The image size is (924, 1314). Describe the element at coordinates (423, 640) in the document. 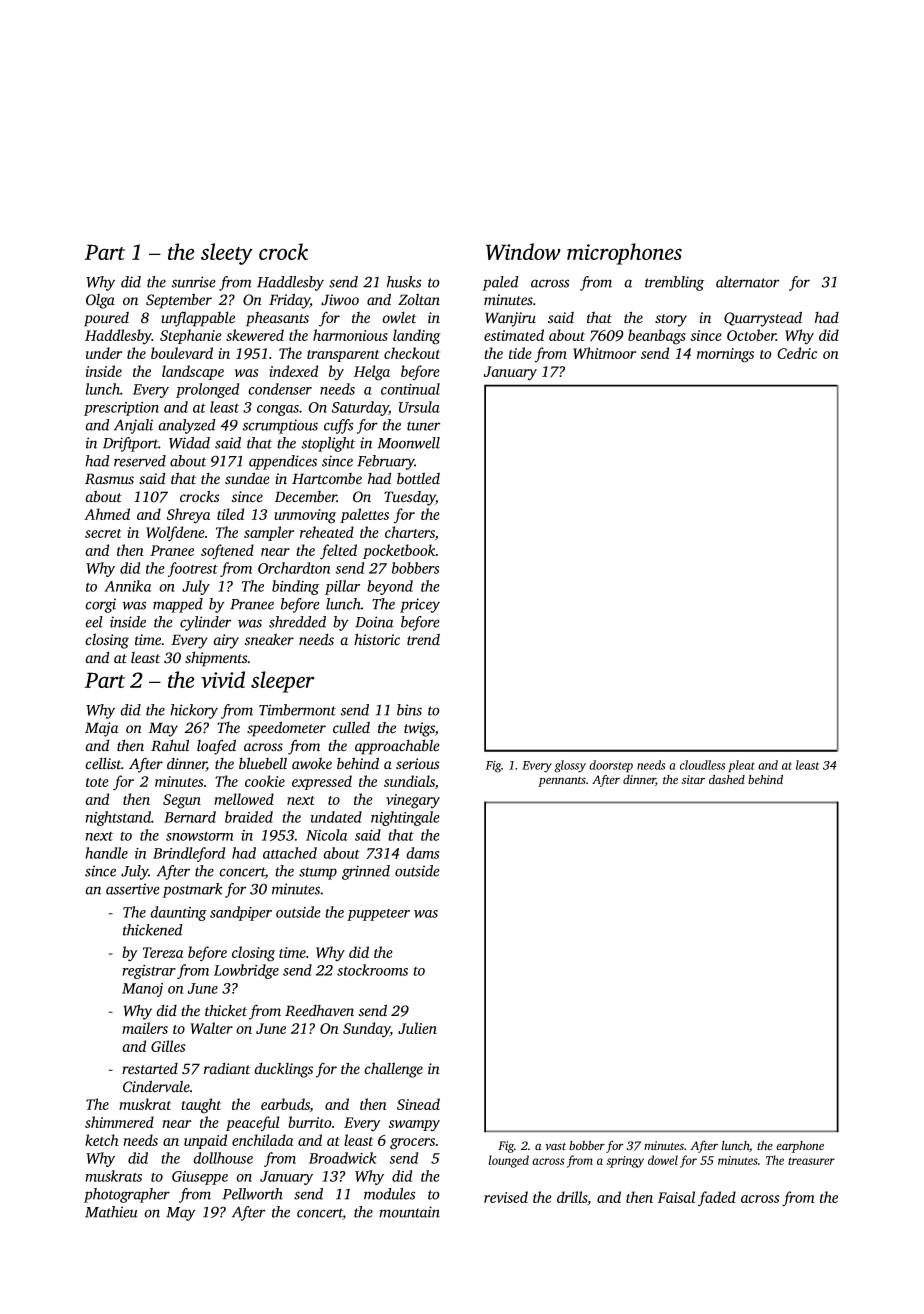

I see `trend` at that location.
